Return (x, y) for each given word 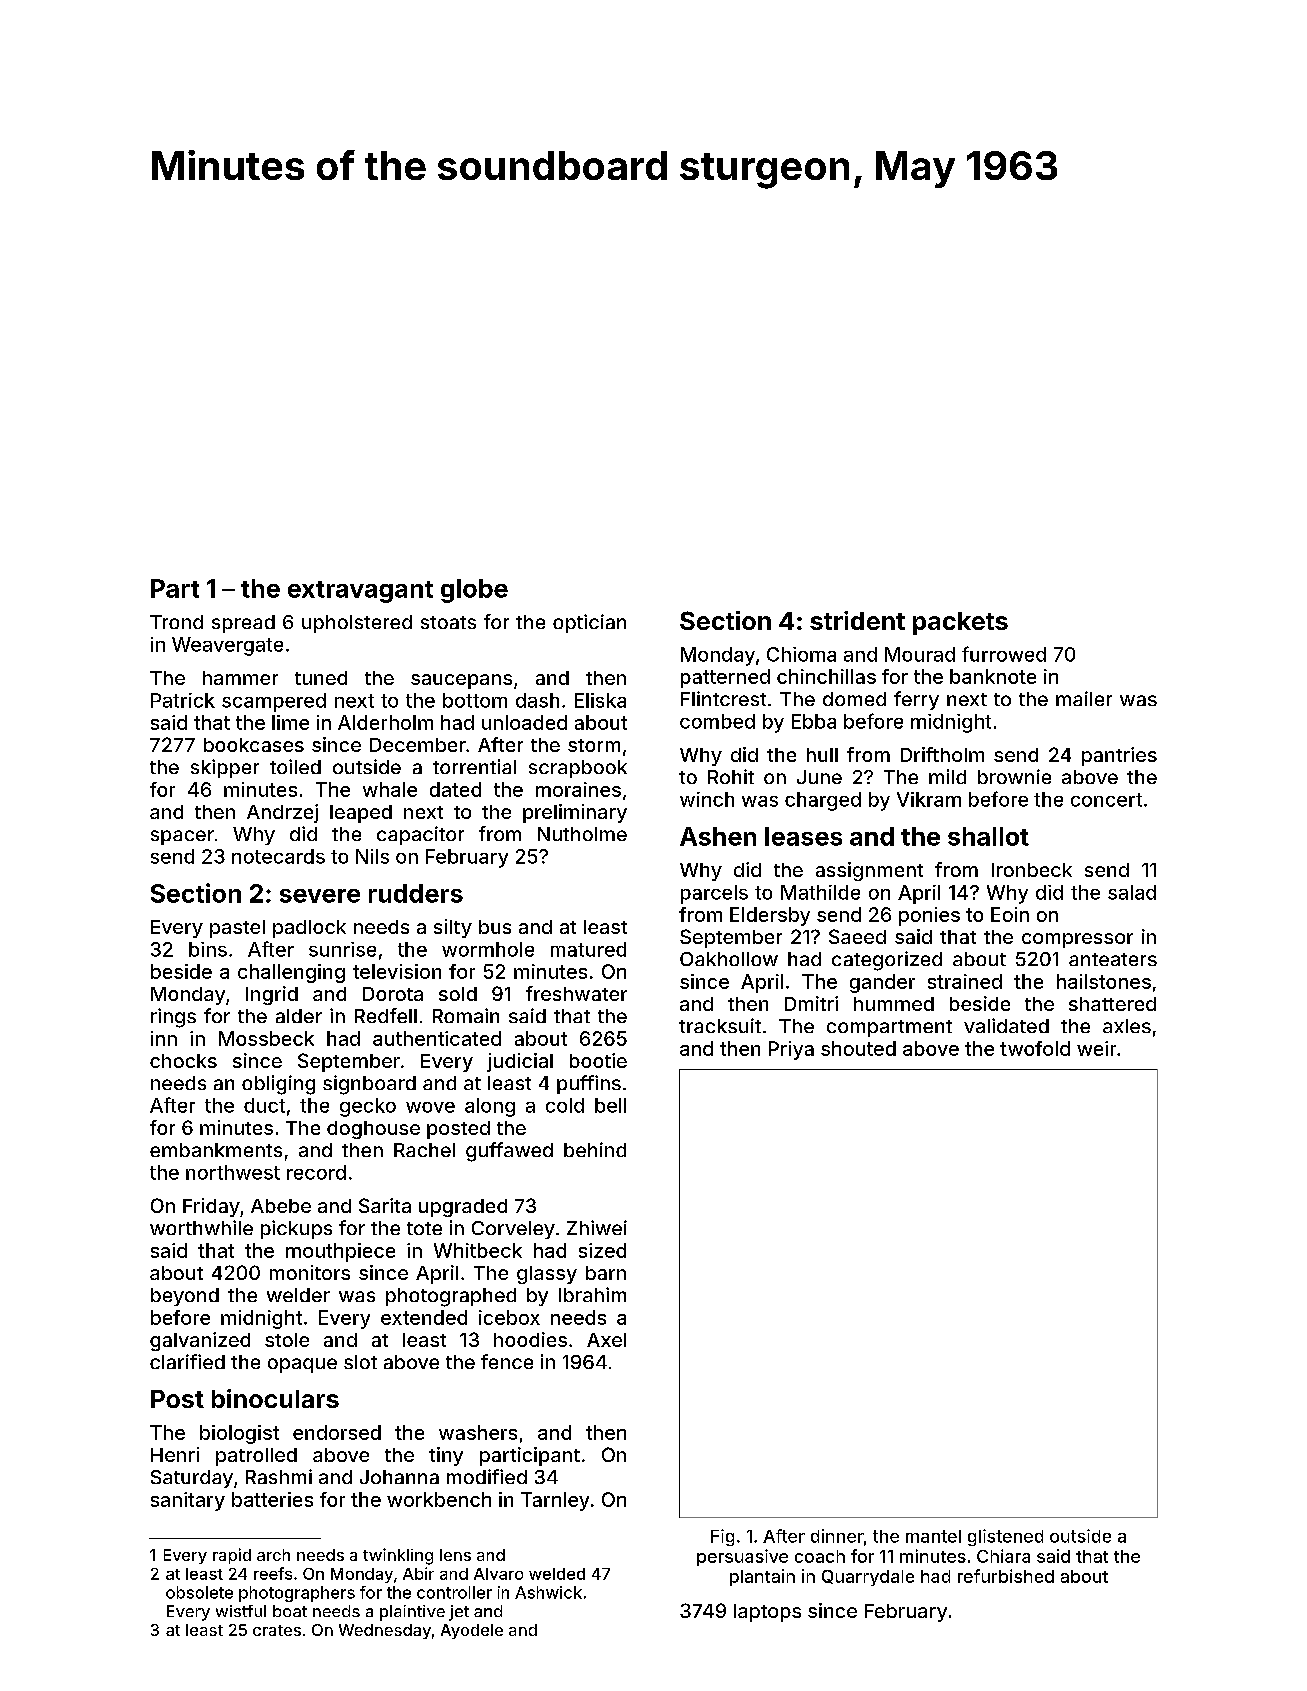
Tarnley (555, 1501)
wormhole (488, 949)
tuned (321, 678)
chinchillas (826, 676)
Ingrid (272, 995)
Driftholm (942, 754)
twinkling (398, 1556)
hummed (894, 1004)
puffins (589, 1084)
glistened (1005, 1537)
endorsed (337, 1432)
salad (1132, 892)
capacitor (420, 835)
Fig (722, 1537)
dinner (837, 1536)
